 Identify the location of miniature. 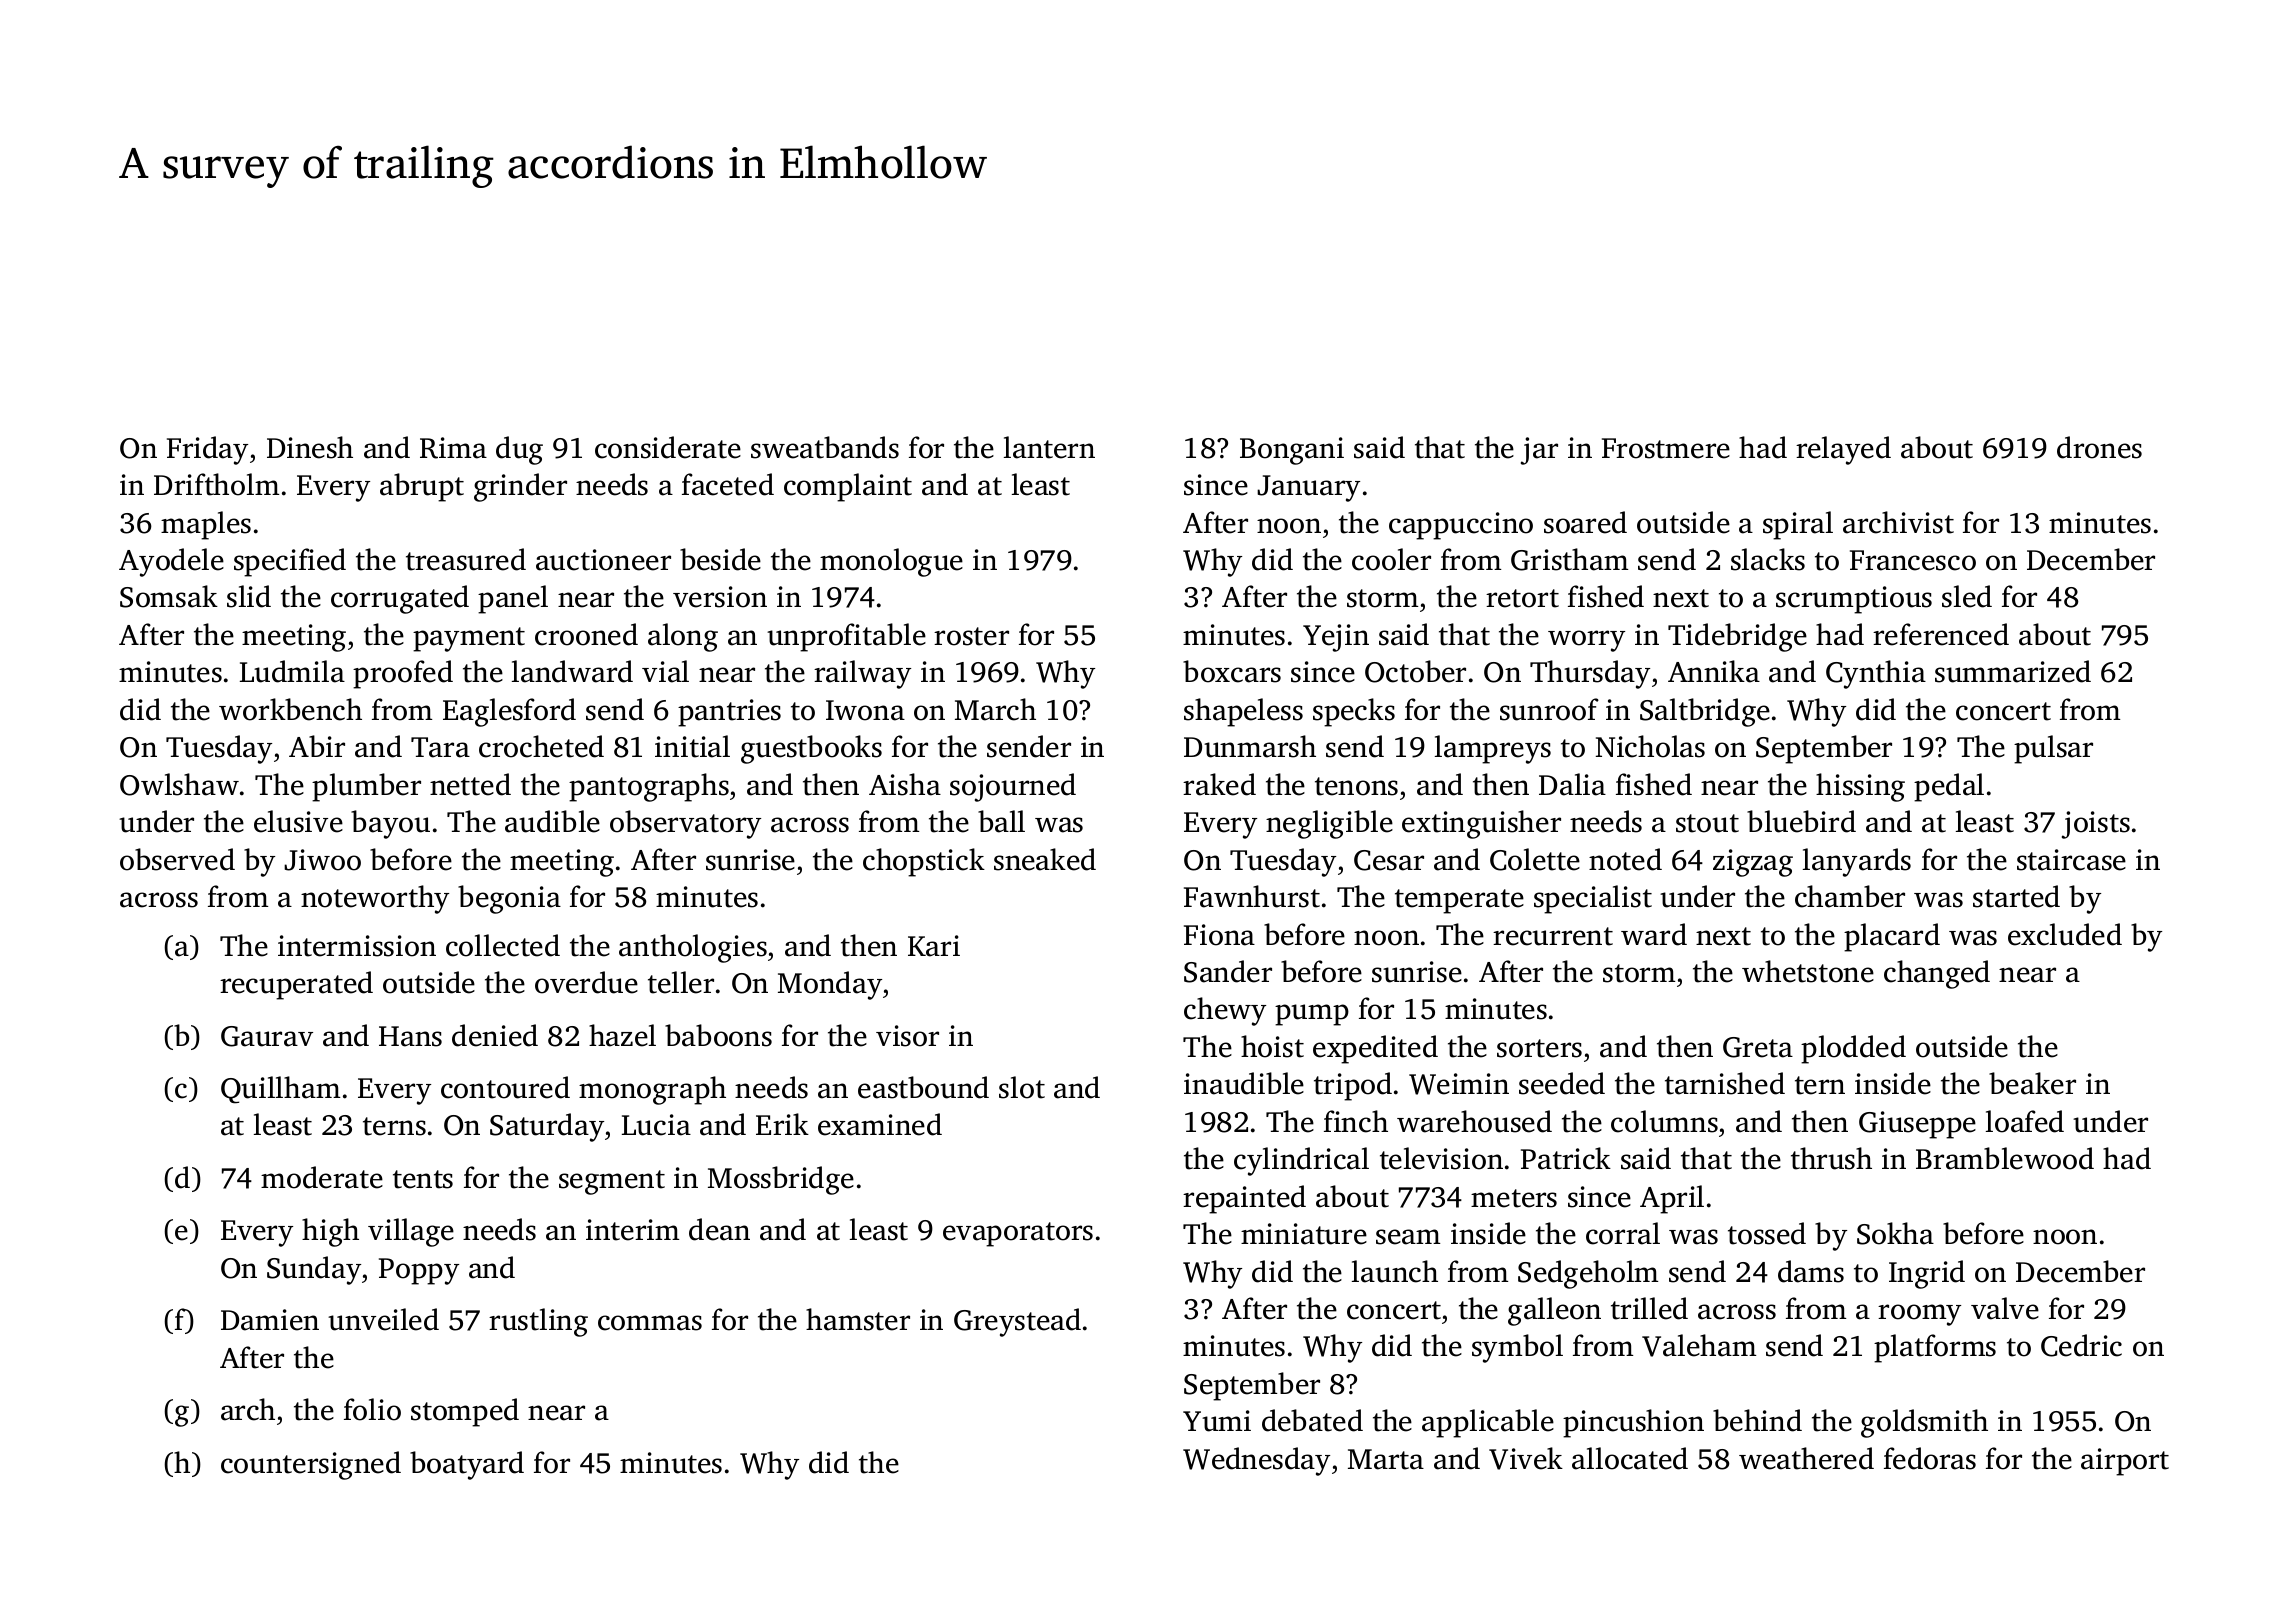
(1304, 1234).
